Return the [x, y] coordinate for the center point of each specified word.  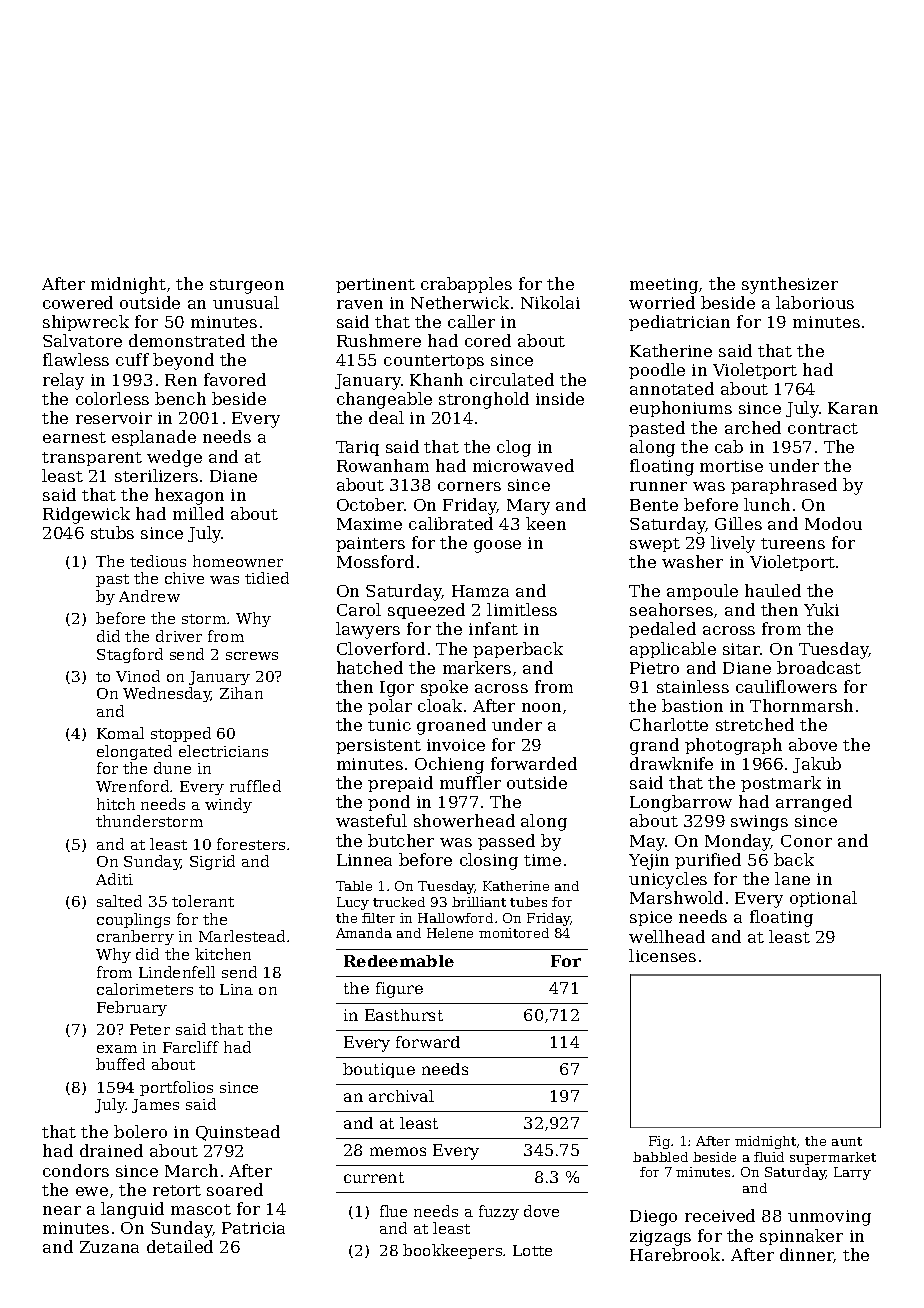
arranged [814, 803]
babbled [660, 1157]
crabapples [466, 285]
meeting [664, 286]
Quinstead [238, 1133]
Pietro [654, 668]
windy [228, 805]
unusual [246, 302]
